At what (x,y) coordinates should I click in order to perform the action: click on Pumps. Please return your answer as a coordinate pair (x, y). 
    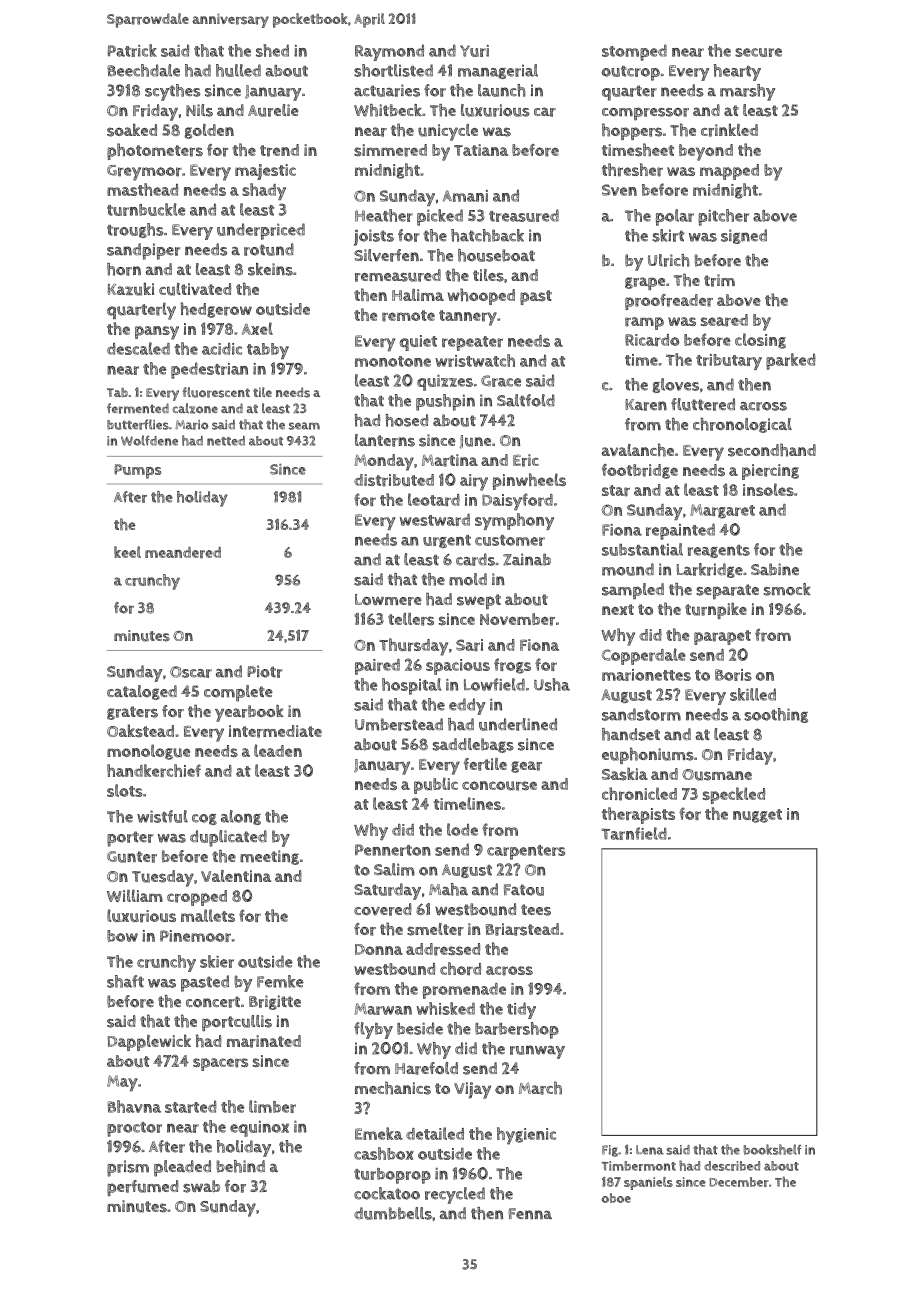
    Looking at the image, I should click on (138, 471).
